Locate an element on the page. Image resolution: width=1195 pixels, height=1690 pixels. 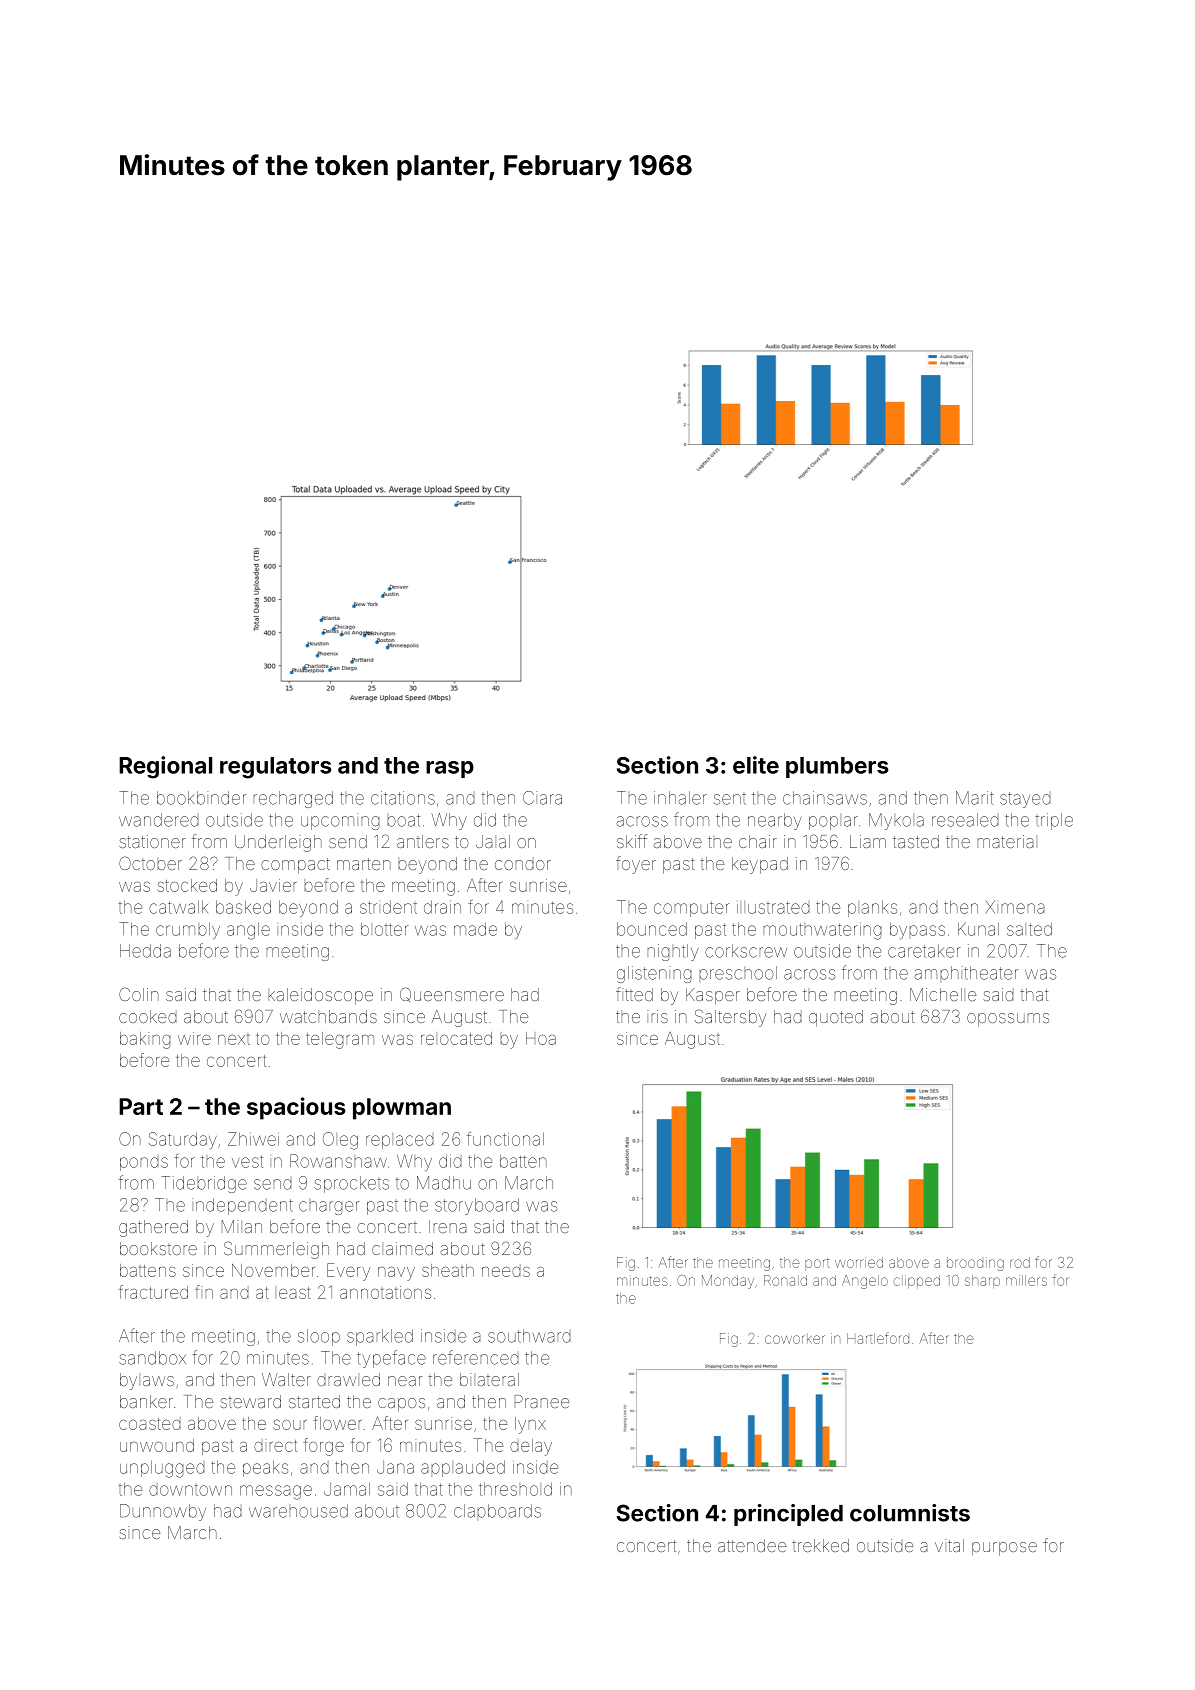
delay is located at coordinates (531, 1447).
